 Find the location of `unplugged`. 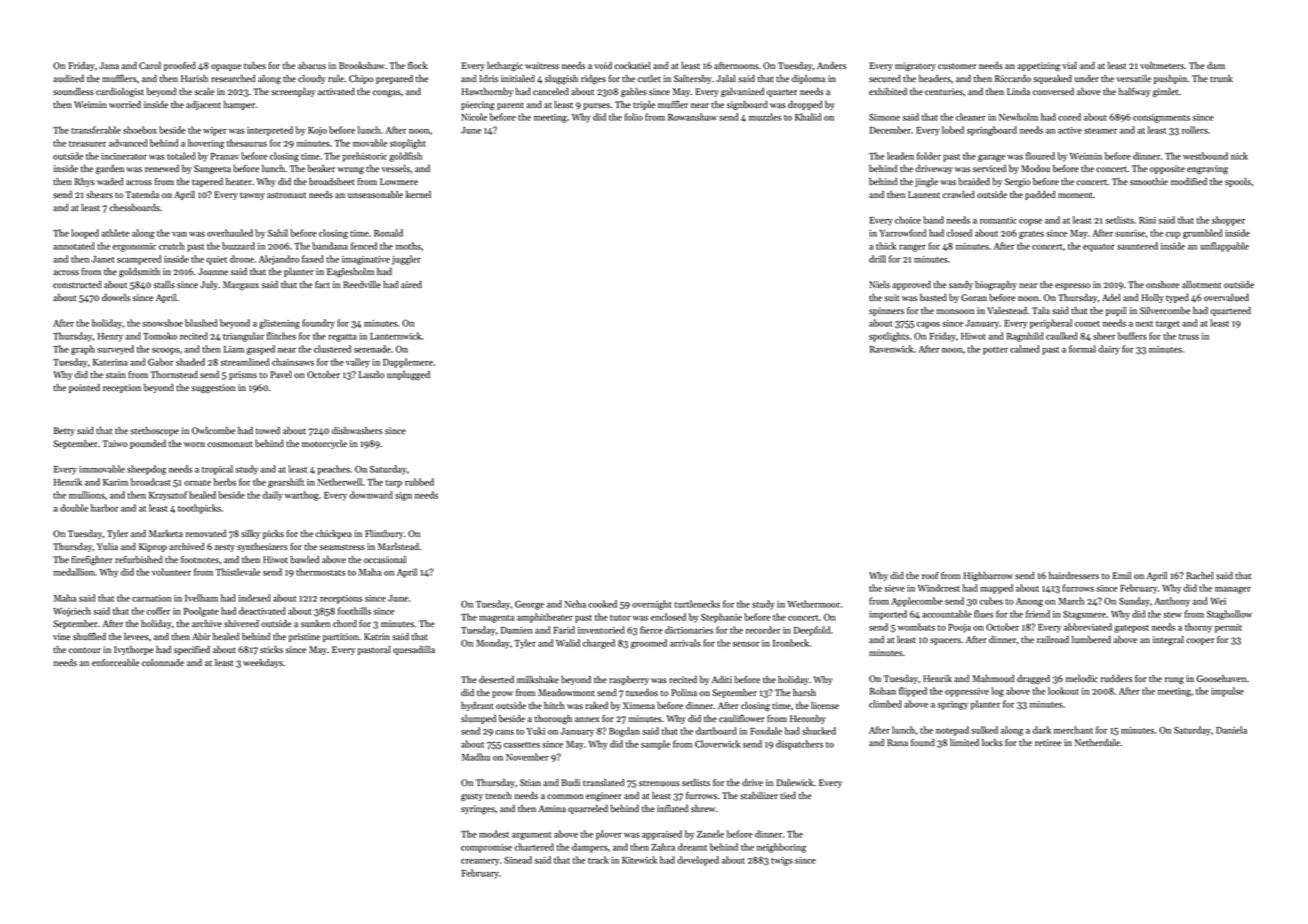

unplugged is located at coordinates (408, 376).
